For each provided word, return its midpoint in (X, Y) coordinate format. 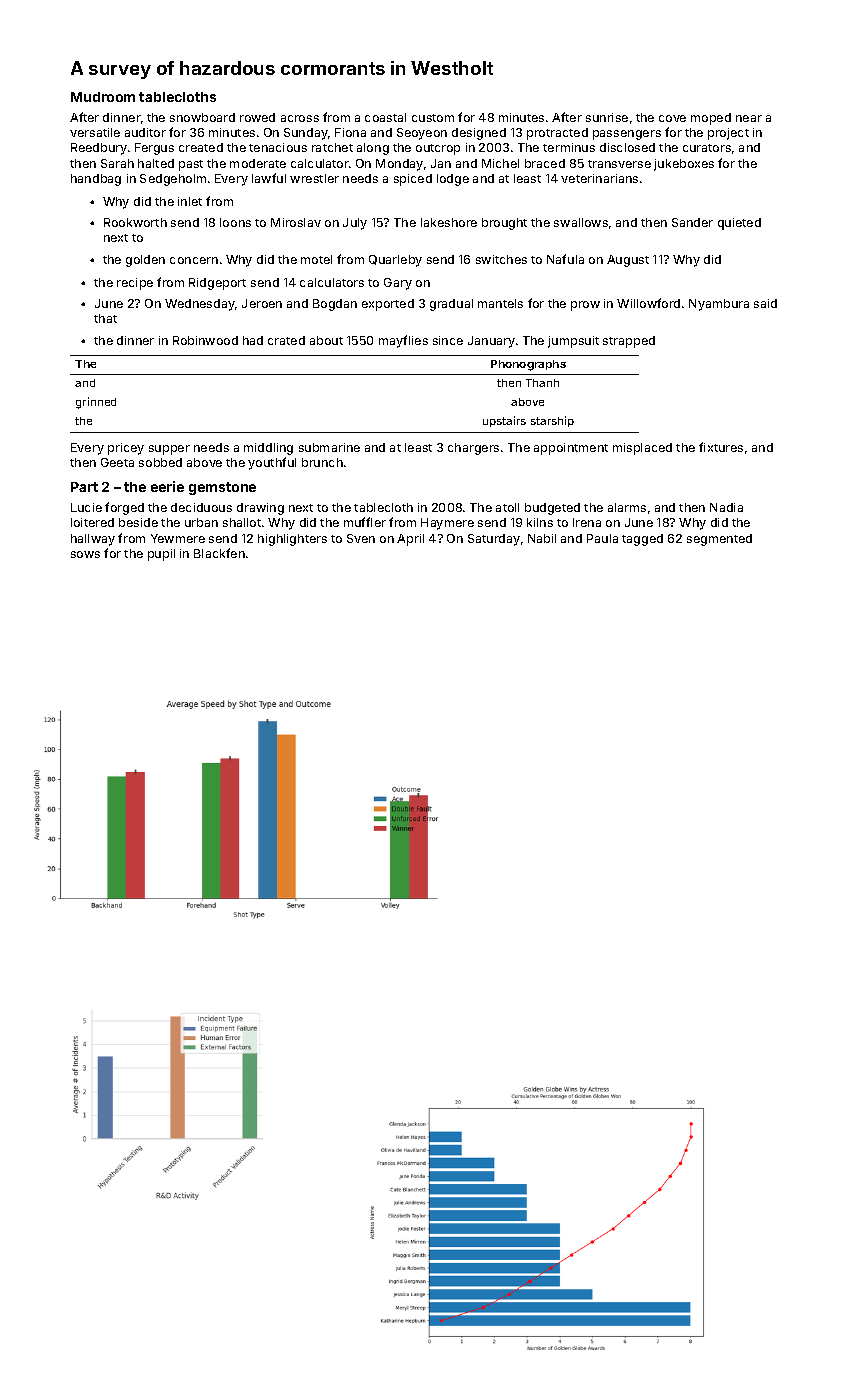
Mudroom (103, 97)
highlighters (292, 540)
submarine (329, 447)
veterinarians (599, 178)
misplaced (642, 449)
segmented (719, 540)
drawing (260, 509)
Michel (500, 163)
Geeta (117, 462)
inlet (190, 201)
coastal (385, 117)
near (749, 118)
